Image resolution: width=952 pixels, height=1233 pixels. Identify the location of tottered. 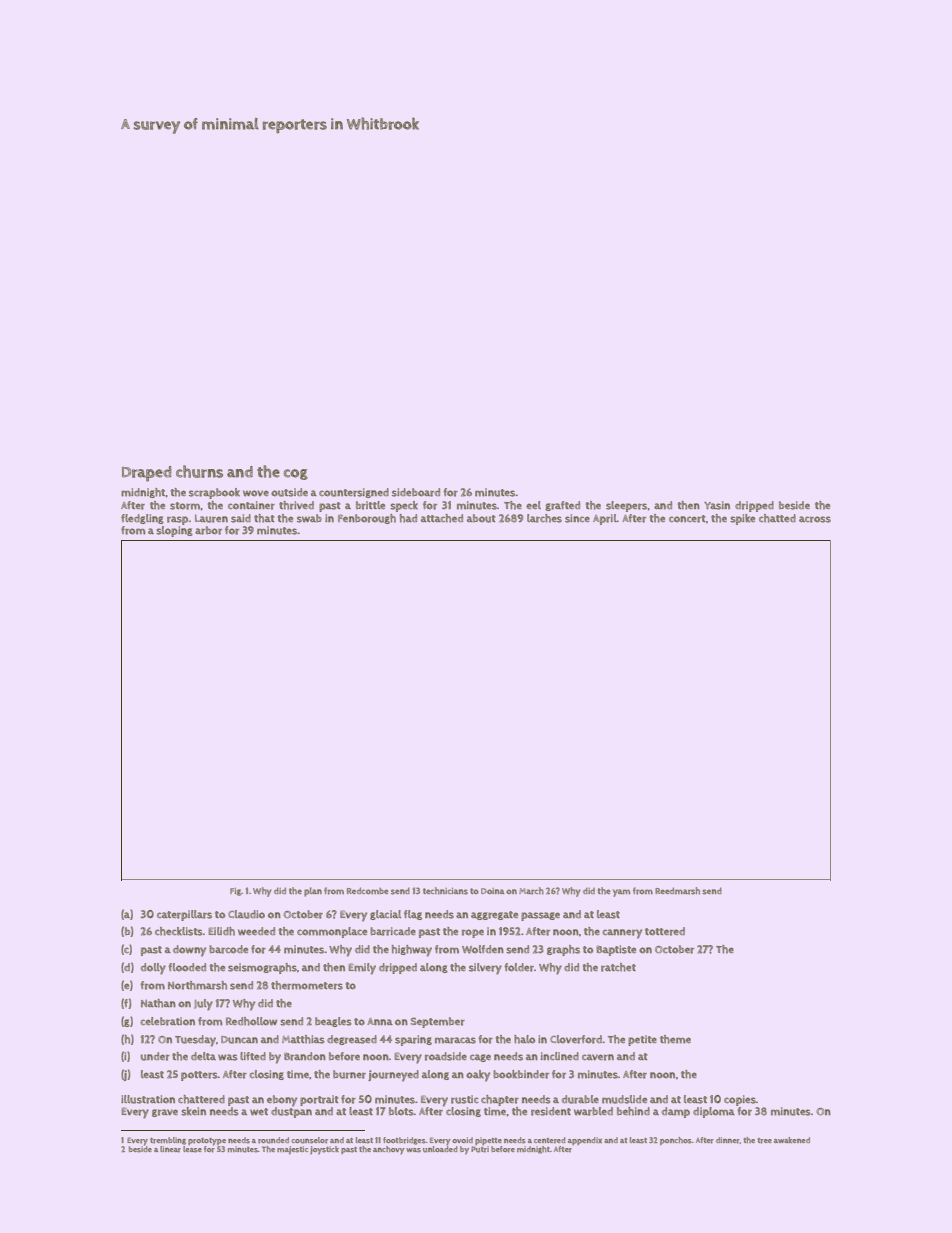
(665, 931).
